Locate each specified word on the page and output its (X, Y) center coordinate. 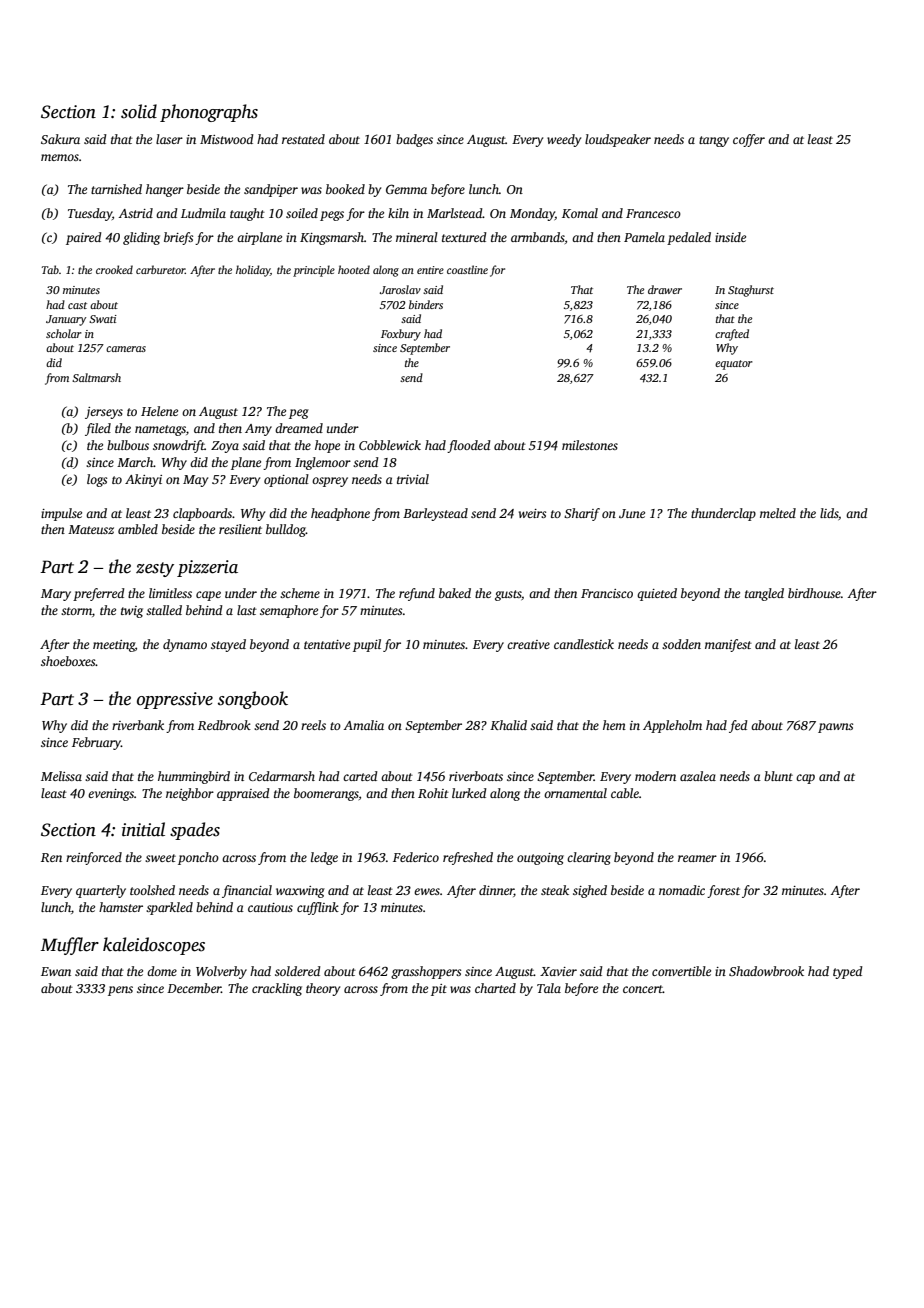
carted (360, 776)
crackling (277, 989)
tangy (714, 141)
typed (848, 972)
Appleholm (672, 726)
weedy (564, 140)
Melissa (61, 776)
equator (734, 365)
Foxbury (401, 335)
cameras (126, 349)
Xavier (558, 971)
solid (139, 111)
